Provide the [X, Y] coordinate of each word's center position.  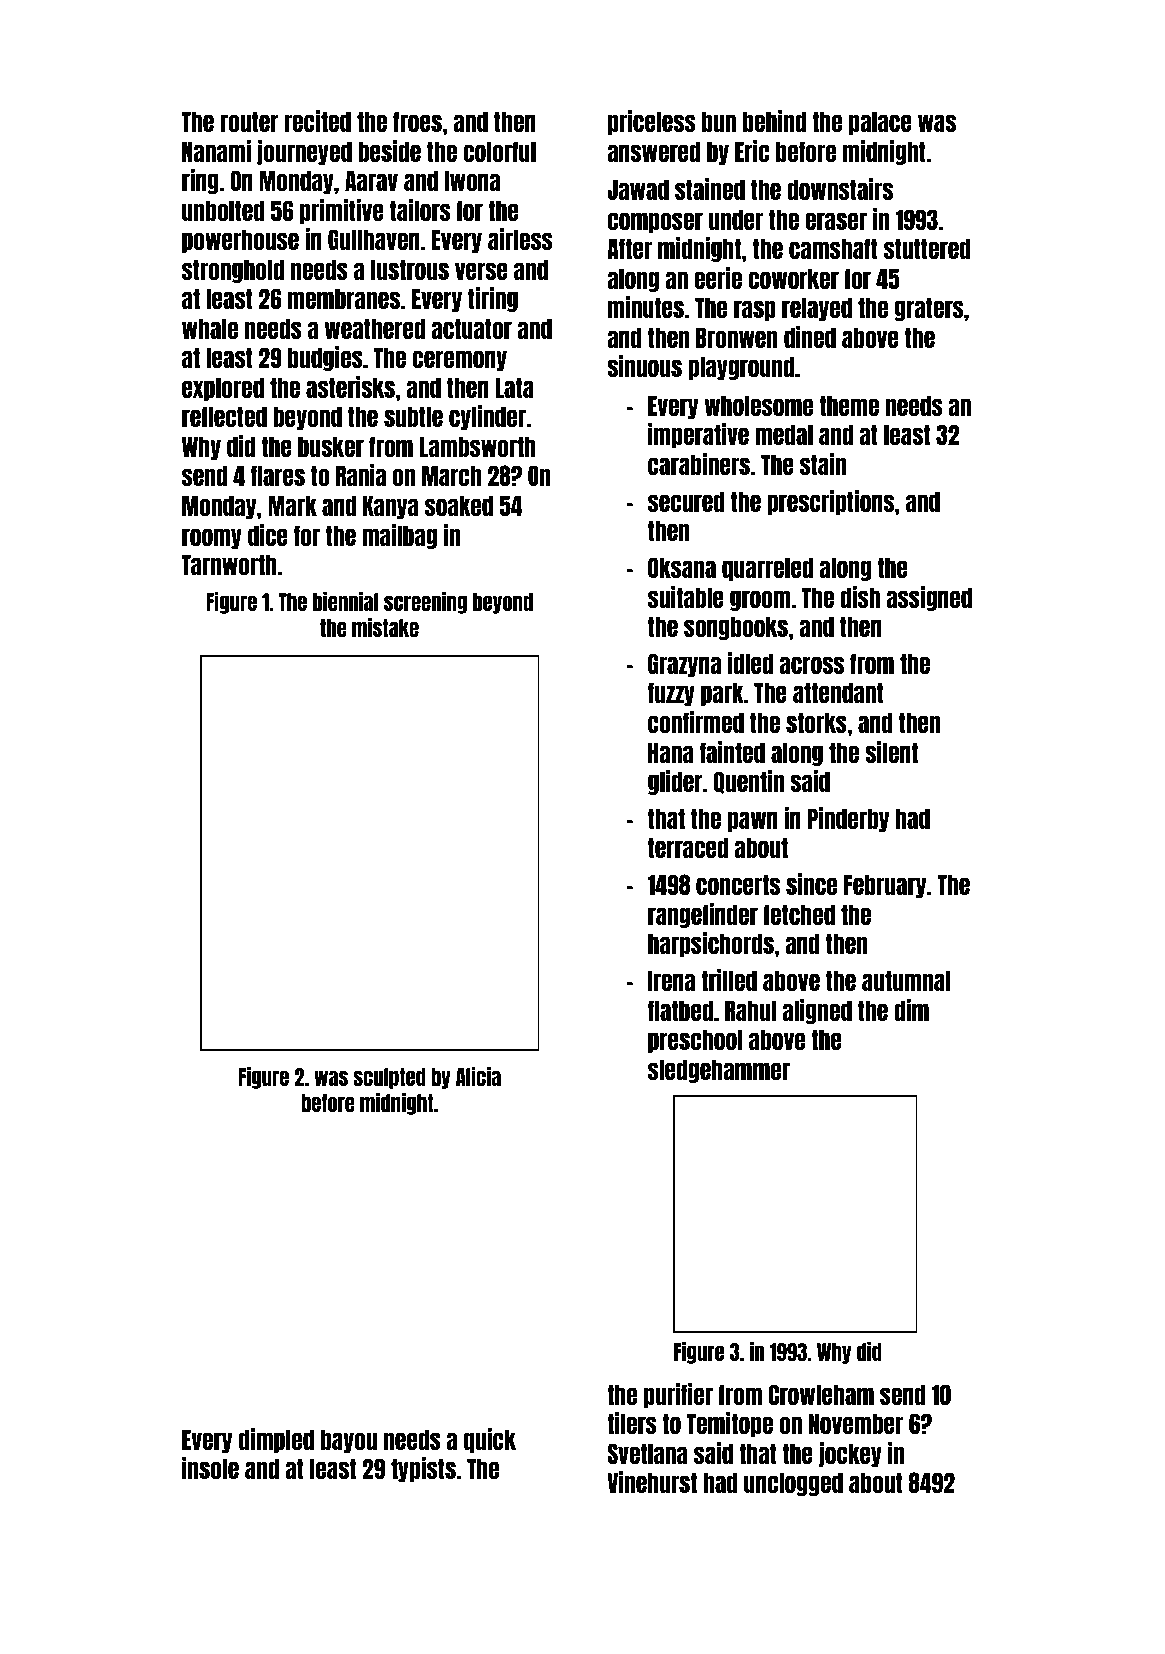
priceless [651, 122]
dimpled [276, 1440]
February [885, 886]
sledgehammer [719, 1071]
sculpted [389, 1078]
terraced [688, 847]
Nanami [216, 151]
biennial [345, 601]
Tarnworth [229, 564]
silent [891, 752]
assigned [929, 598]
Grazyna [684, 665]
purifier [678, 1395]
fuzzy [671, 694]
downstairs [840, 189]
